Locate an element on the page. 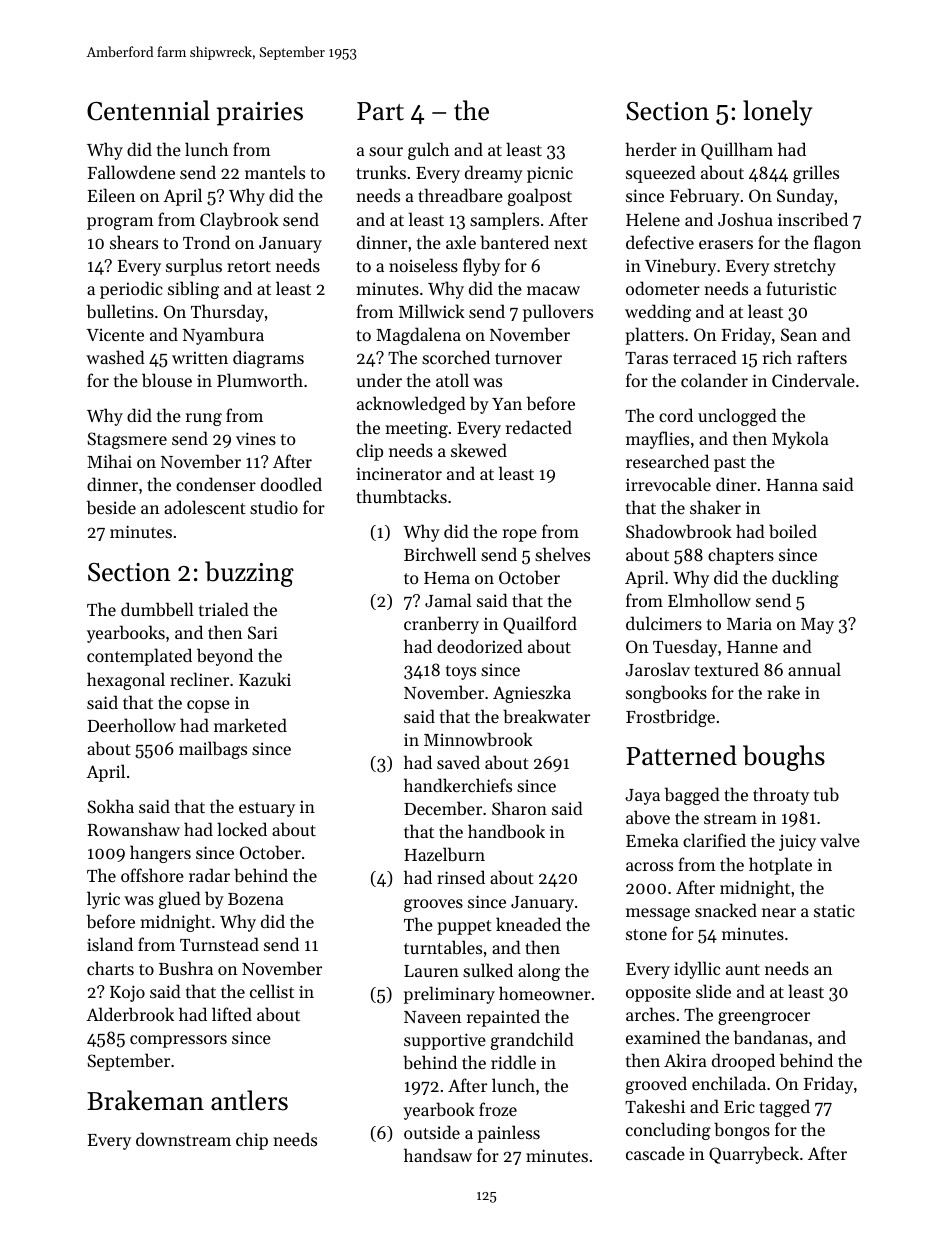  Naveen is located at coordinates (432, 1017).
